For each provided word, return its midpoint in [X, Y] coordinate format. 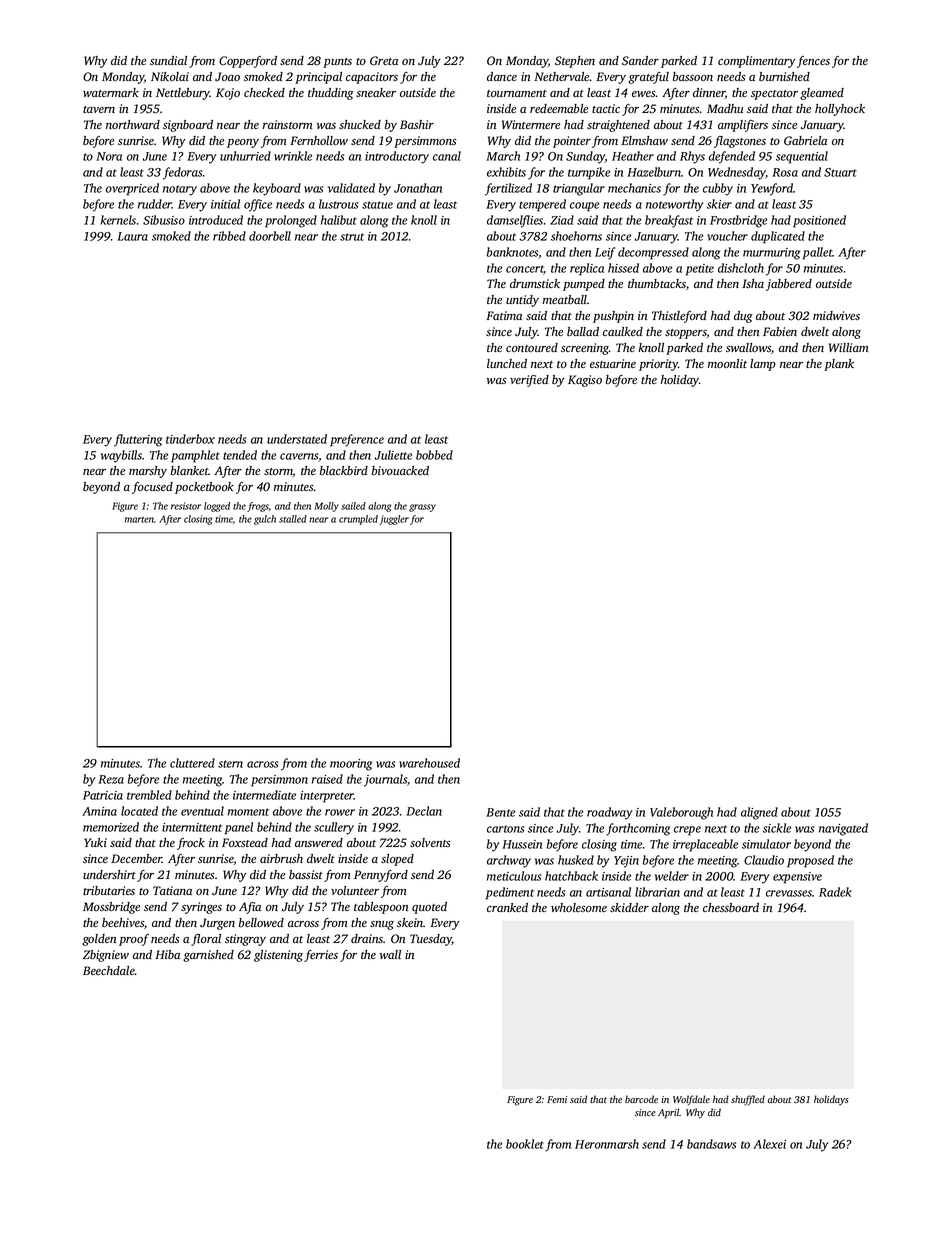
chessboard [731, 907]
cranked [507, 907]
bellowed [261, 922]
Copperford [248, 62]
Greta [384, 61]
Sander [640, 61]
